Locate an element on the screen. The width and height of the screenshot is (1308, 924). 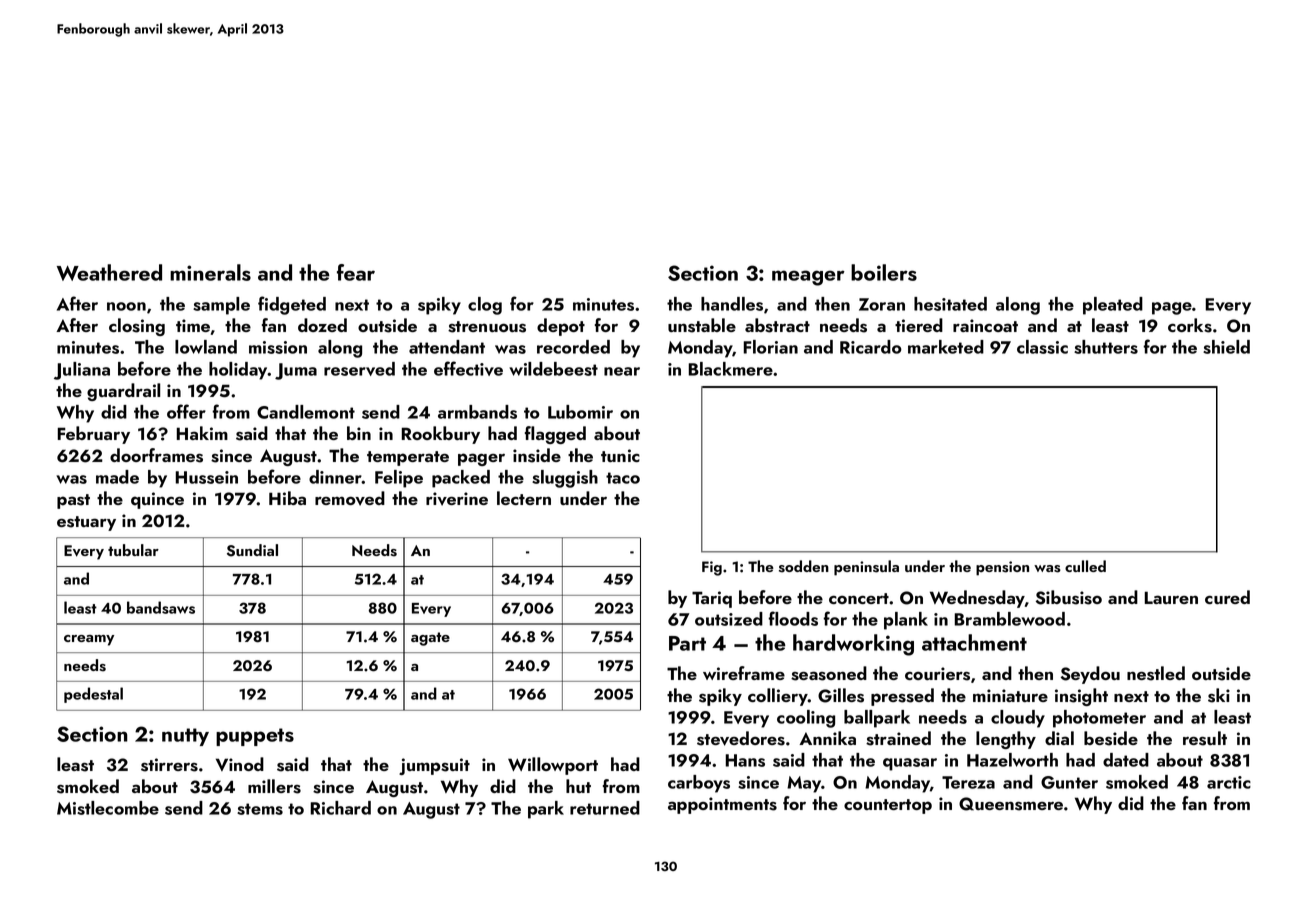
Juma is located at coordinates (296, 371).
